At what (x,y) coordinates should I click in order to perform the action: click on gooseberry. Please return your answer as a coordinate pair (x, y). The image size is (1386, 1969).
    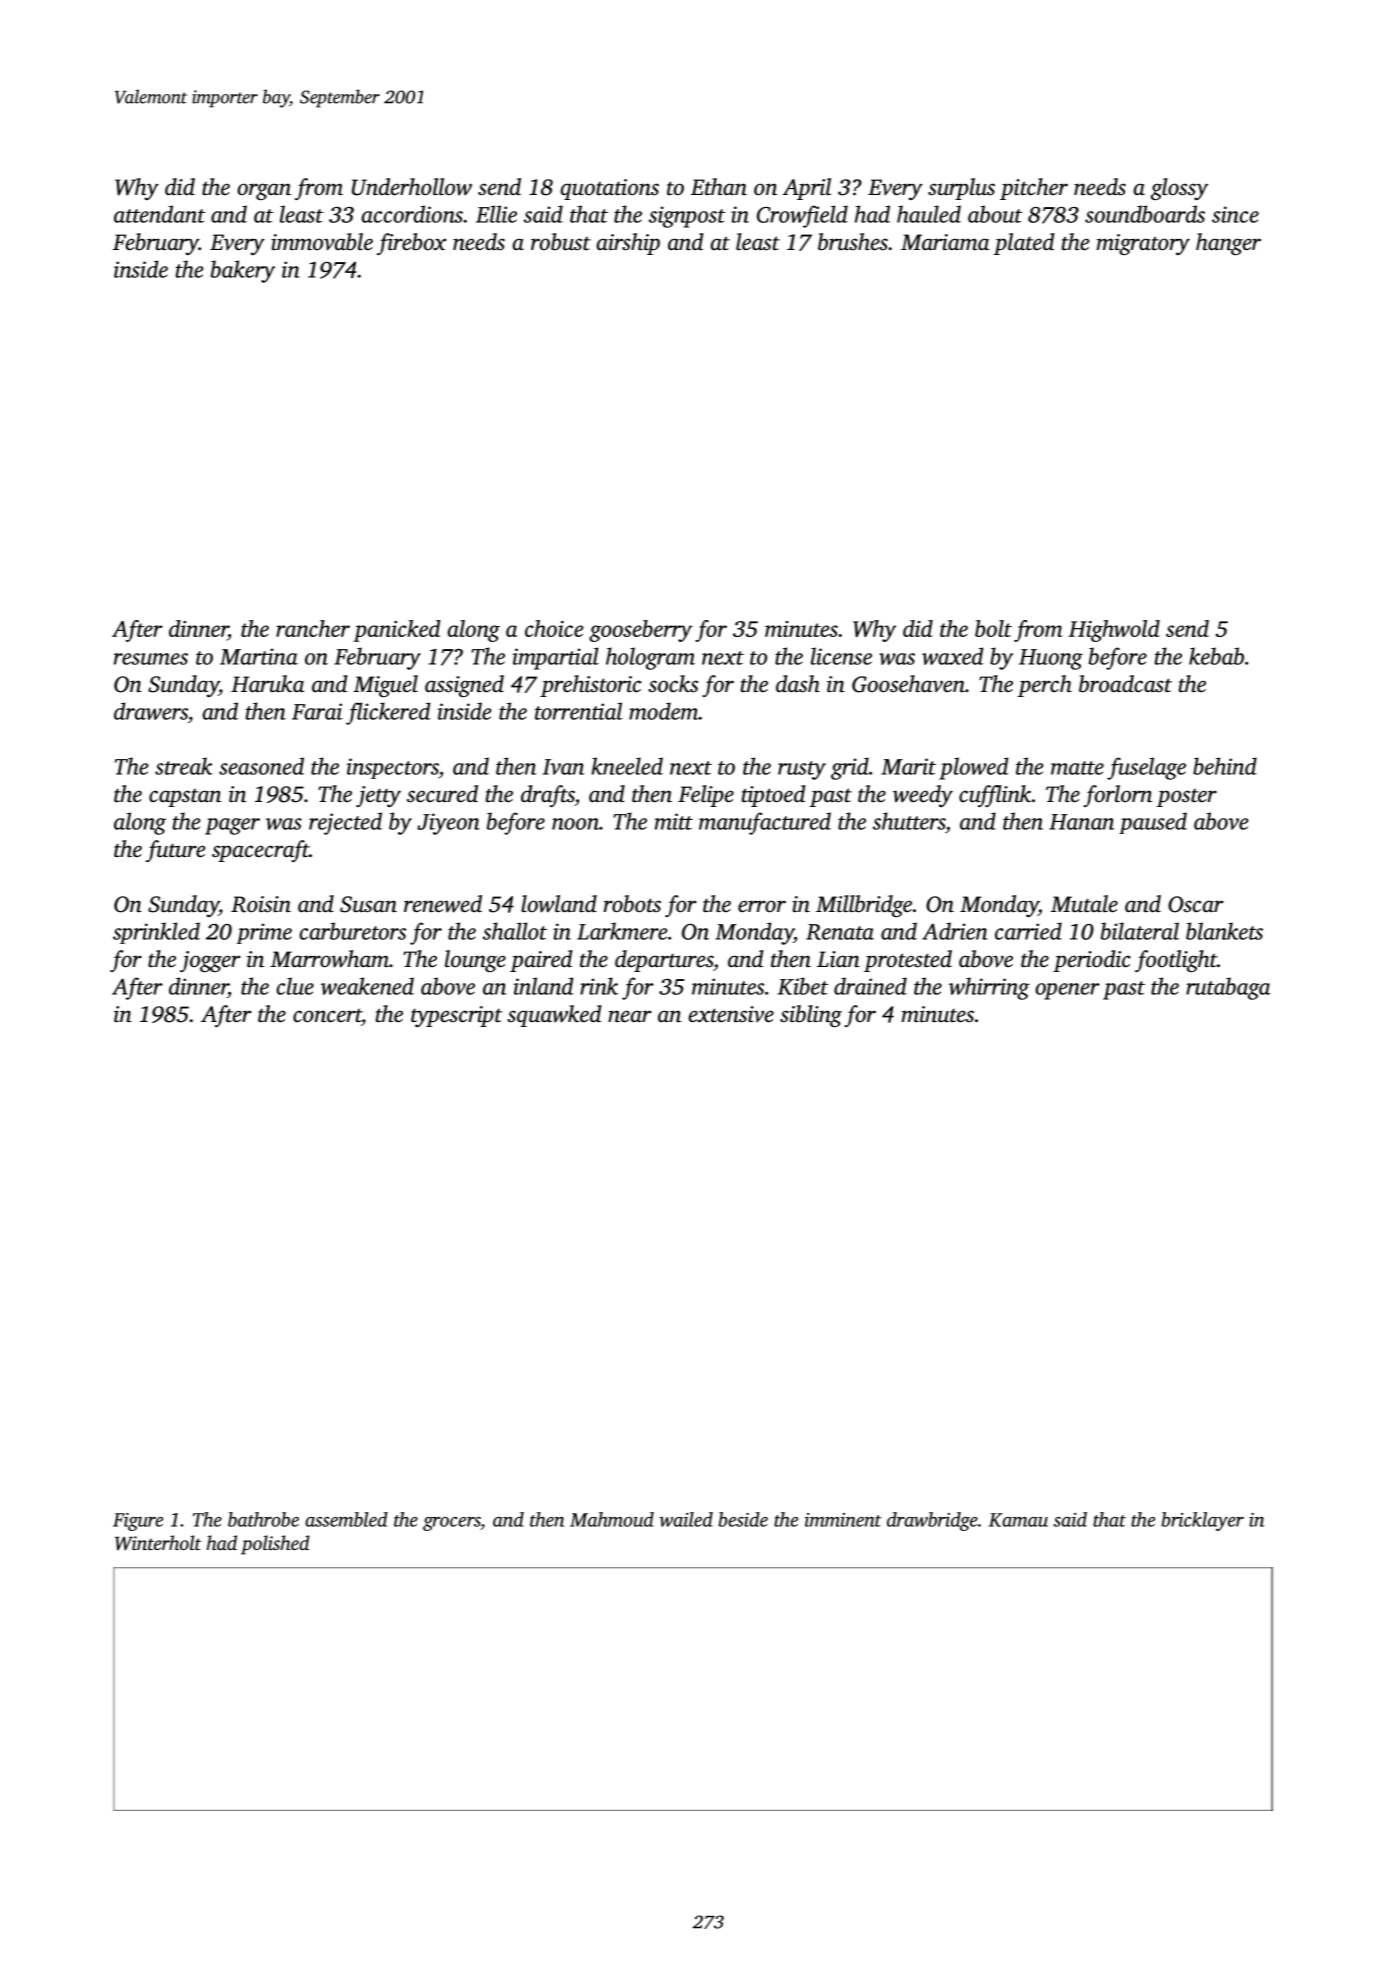
    Looking at the image, I should click on (640, 631).
